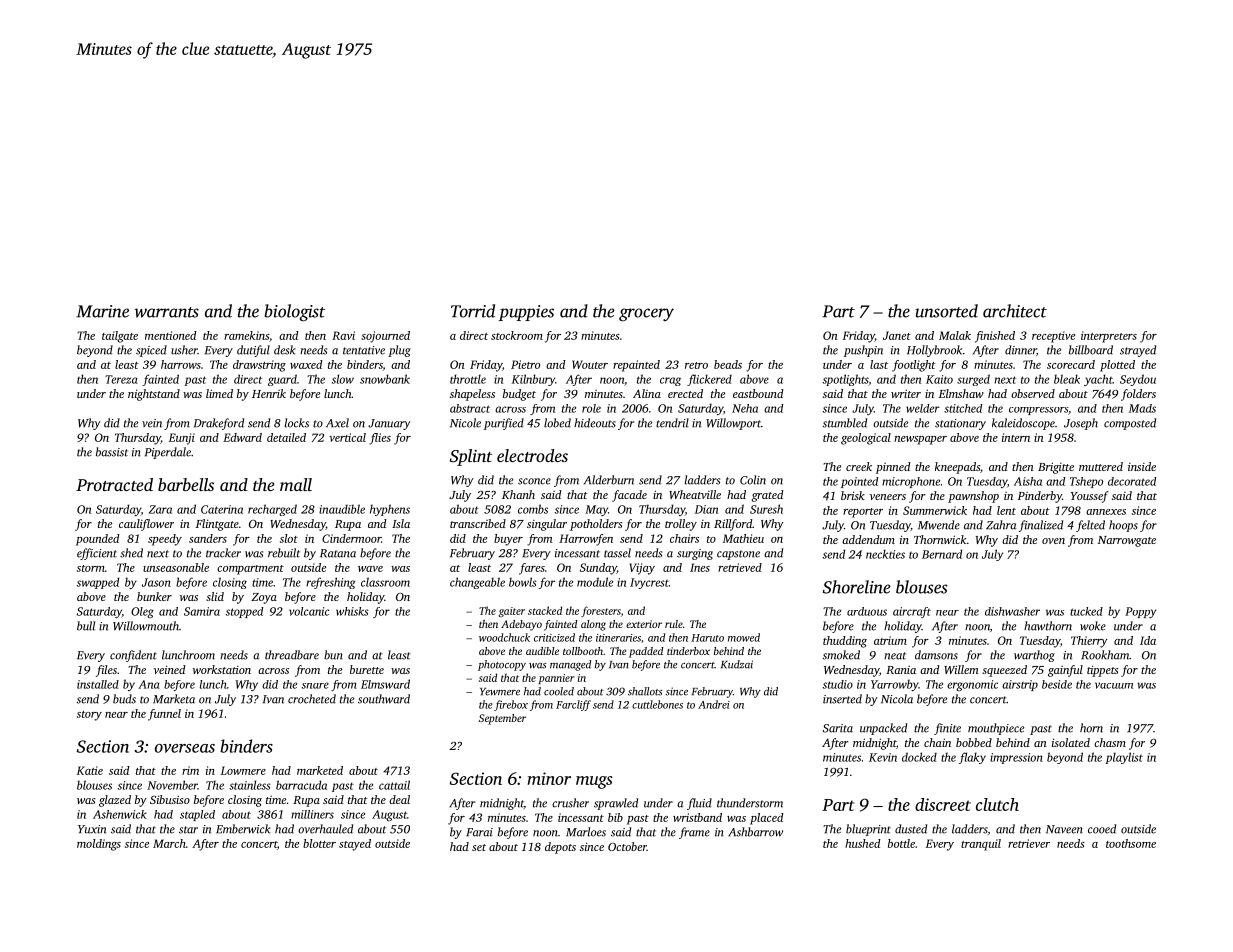  I want to click on architect, so click(1015, 311).
